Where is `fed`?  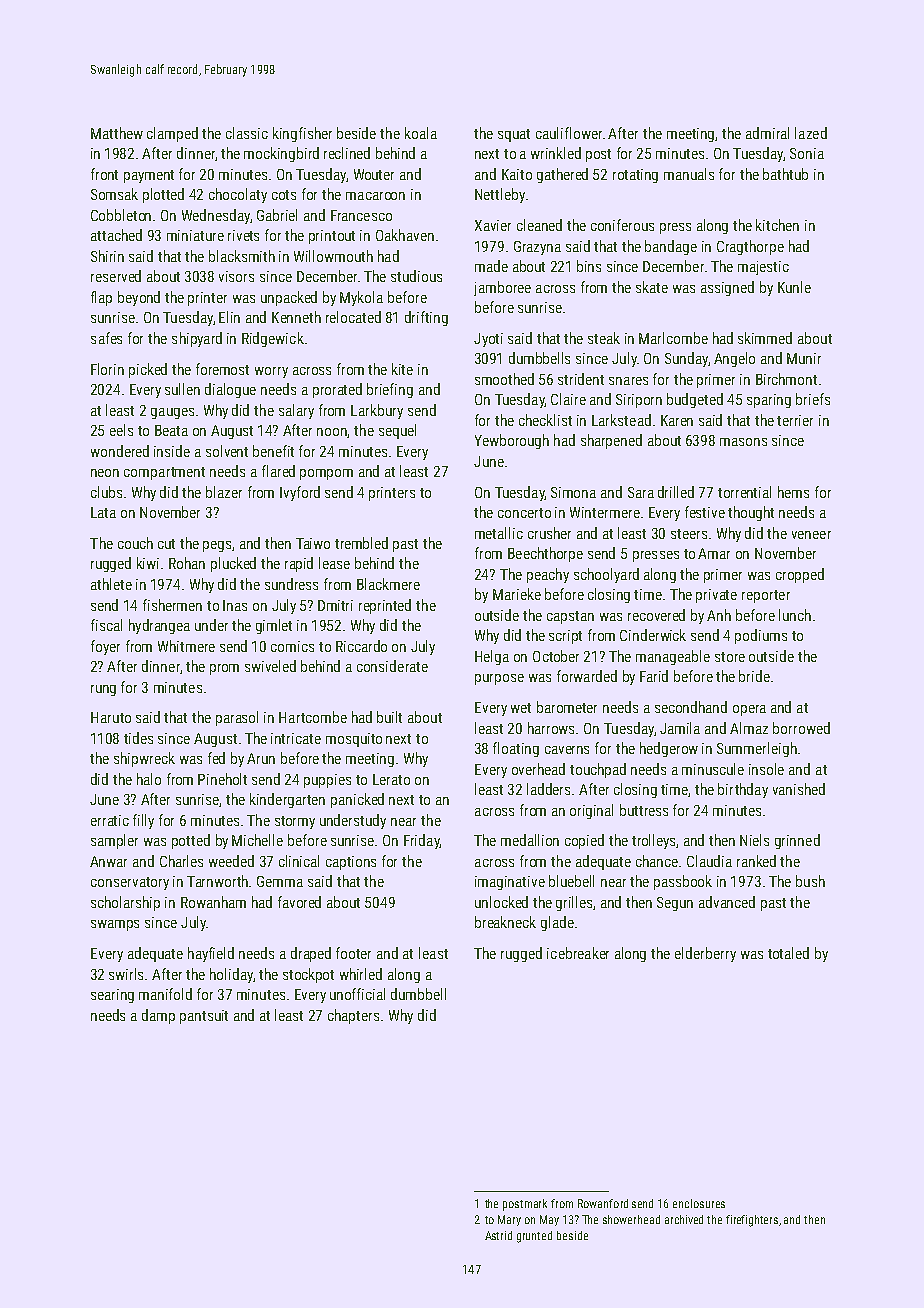 fed is located at coordinates (216, 758).
